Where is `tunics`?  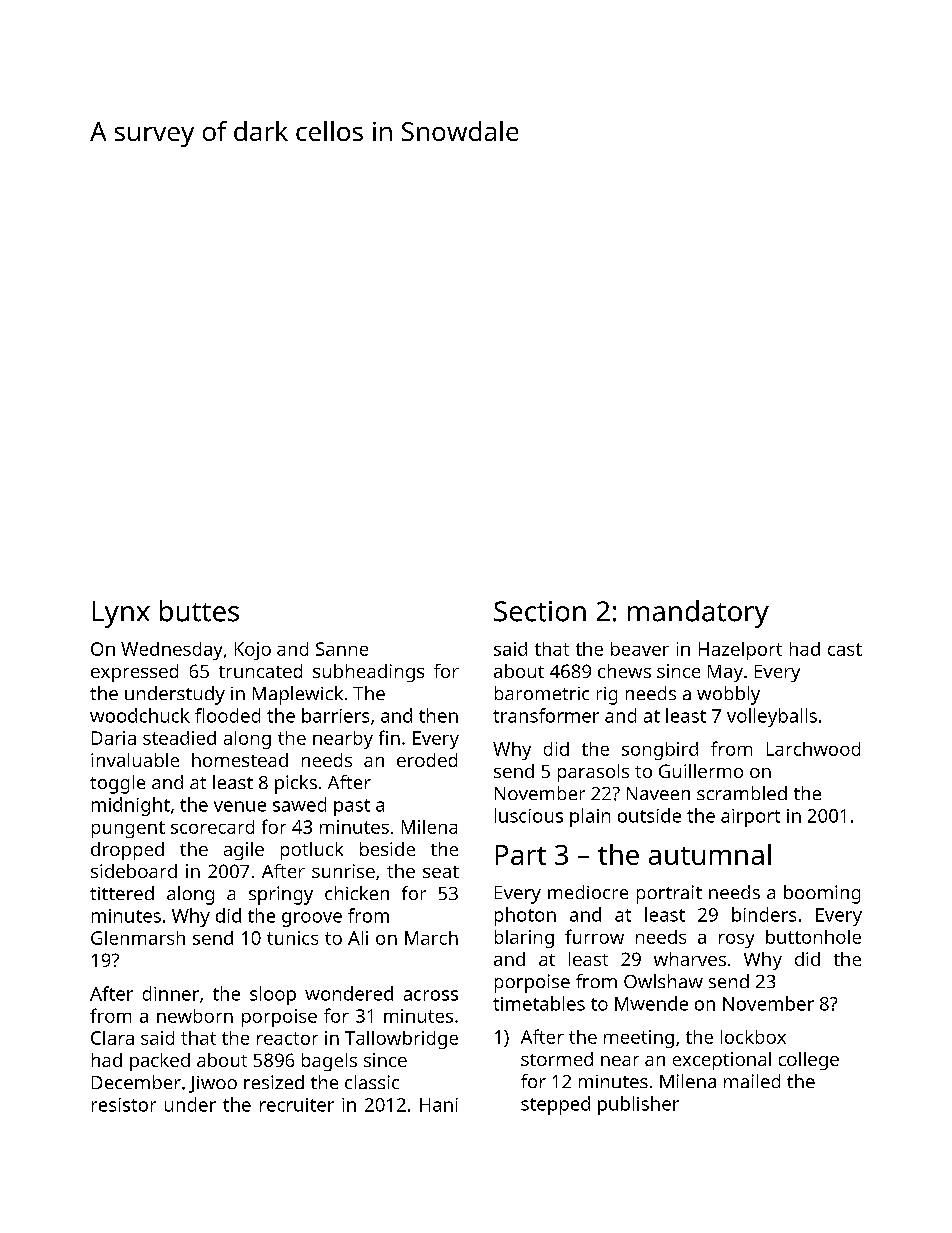 tunics is located at coordinates (292, 938).
